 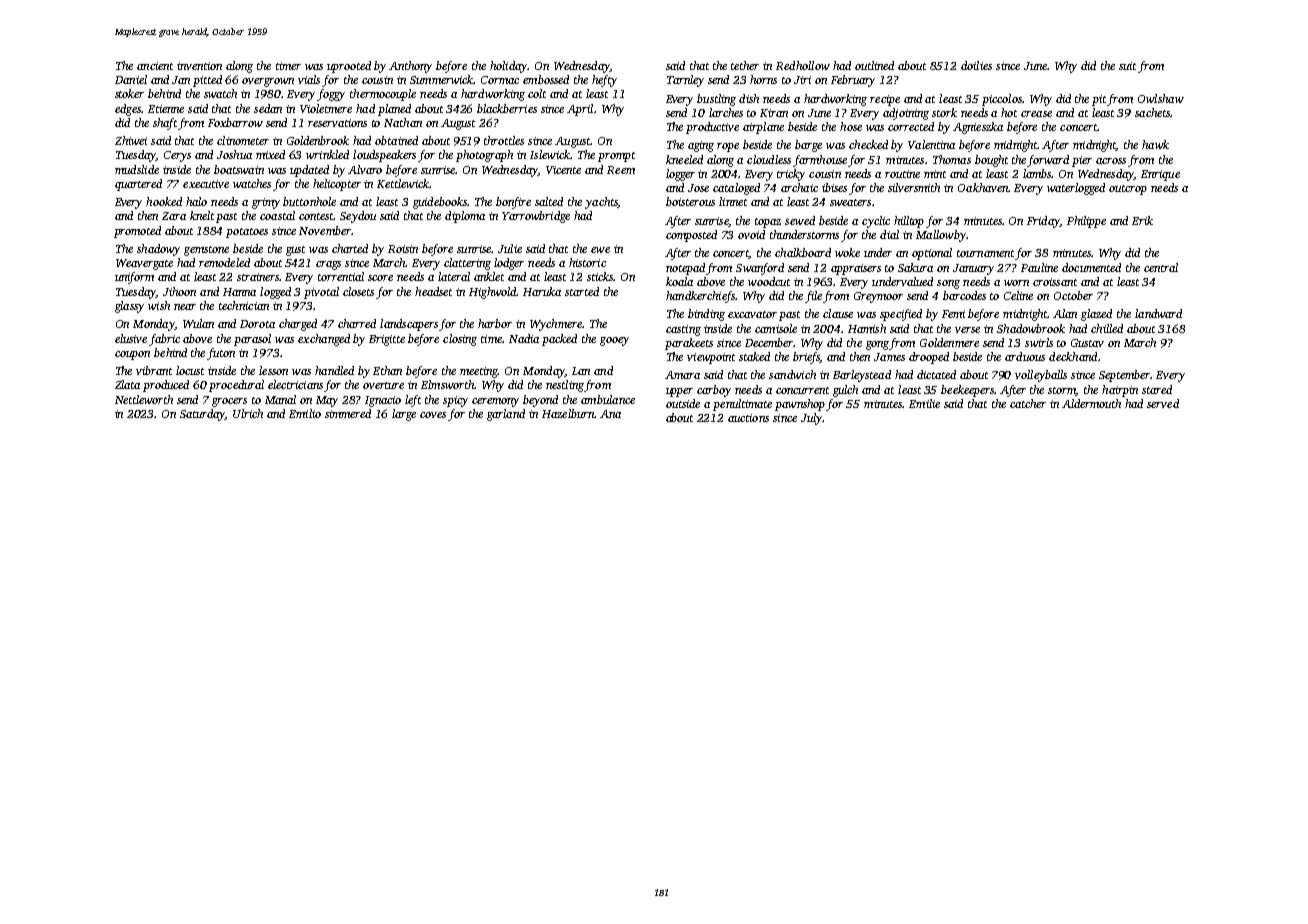 What do you see at coordinates (712, 128) in the screenshot?
I see `productive` at bounding box center [712, 128].
